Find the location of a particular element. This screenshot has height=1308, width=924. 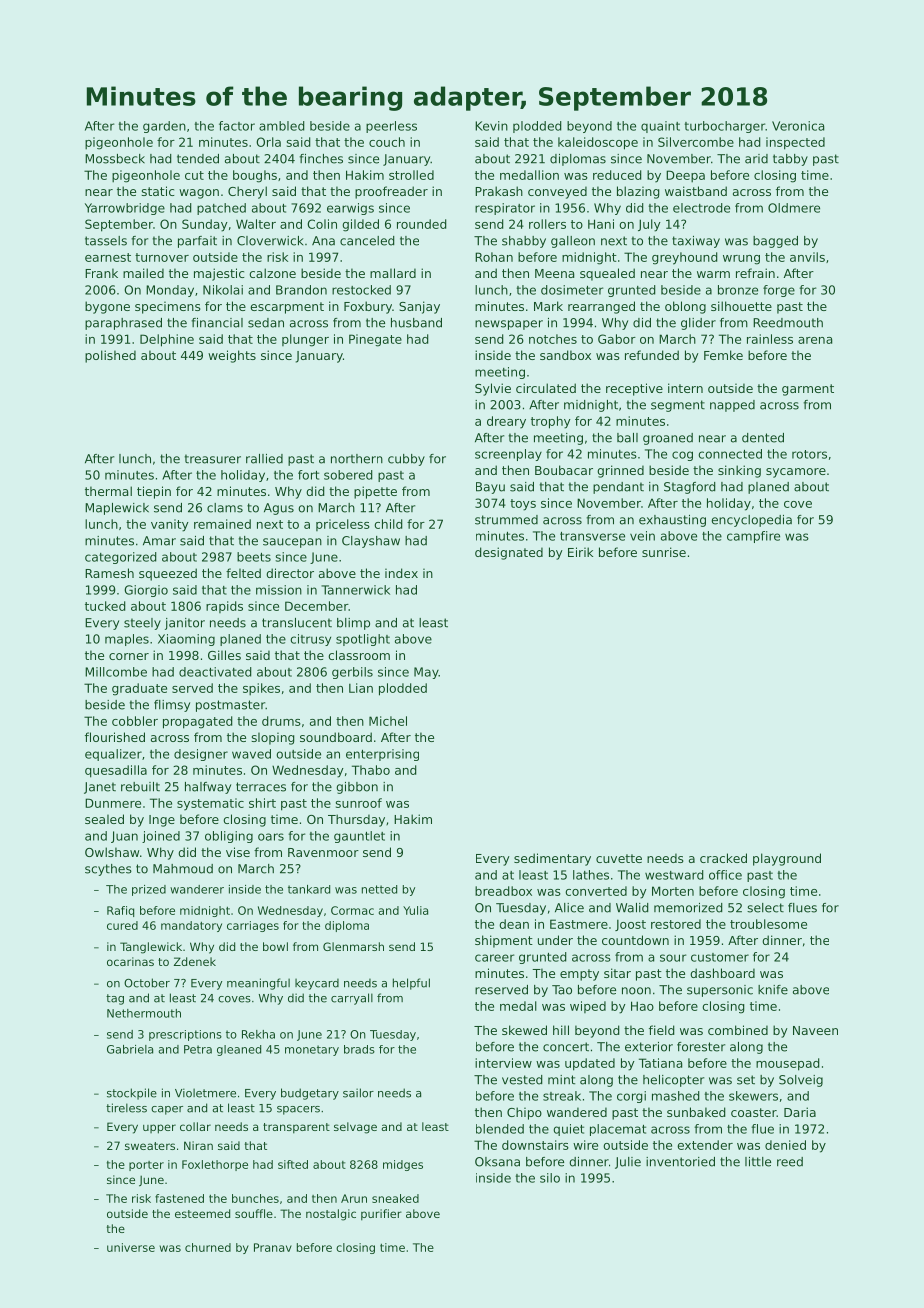

bagged is located at coordinates (775, 242).
